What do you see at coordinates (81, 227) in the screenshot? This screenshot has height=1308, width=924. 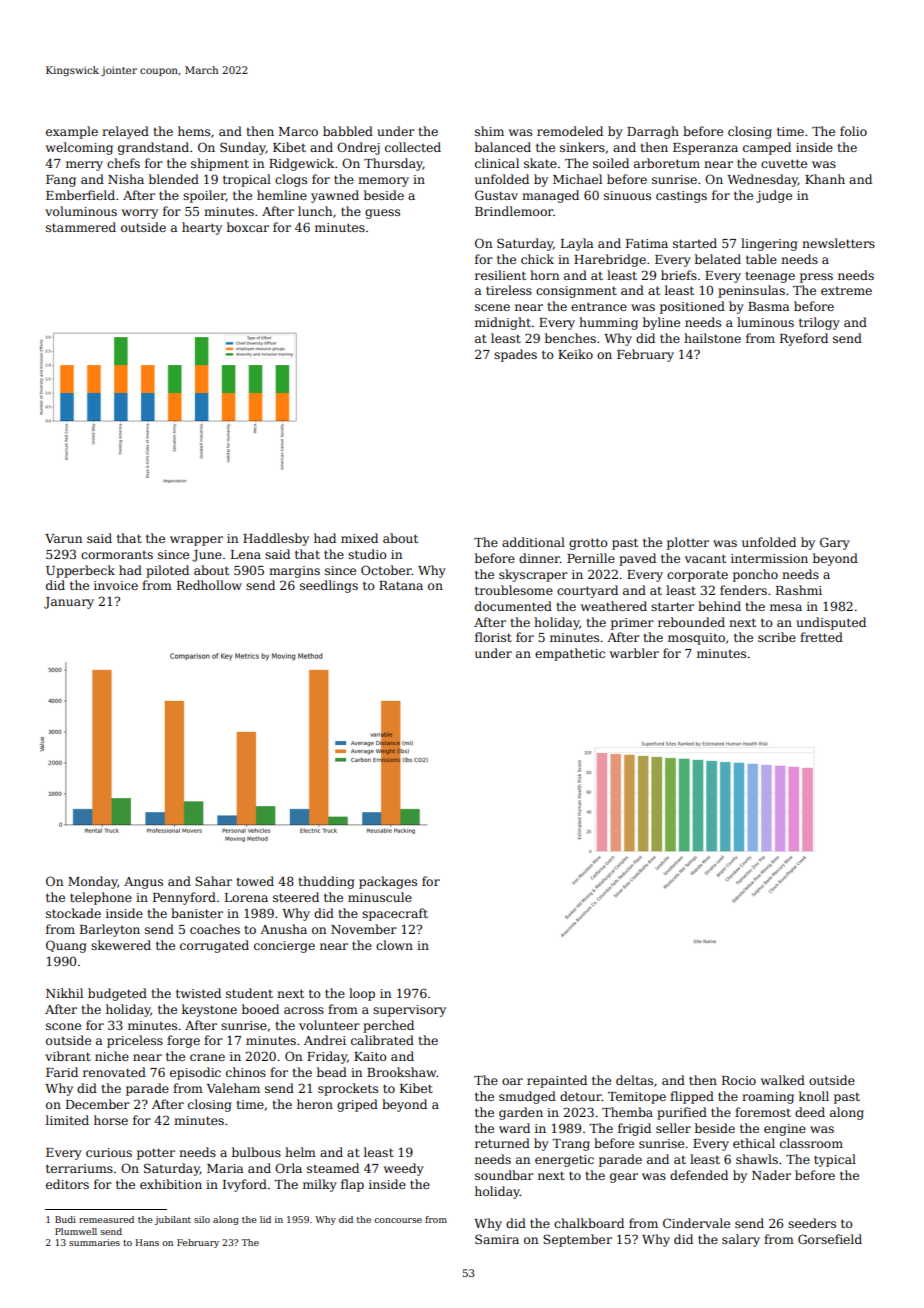 I see `stammered` at bounding box center [81, 227].
